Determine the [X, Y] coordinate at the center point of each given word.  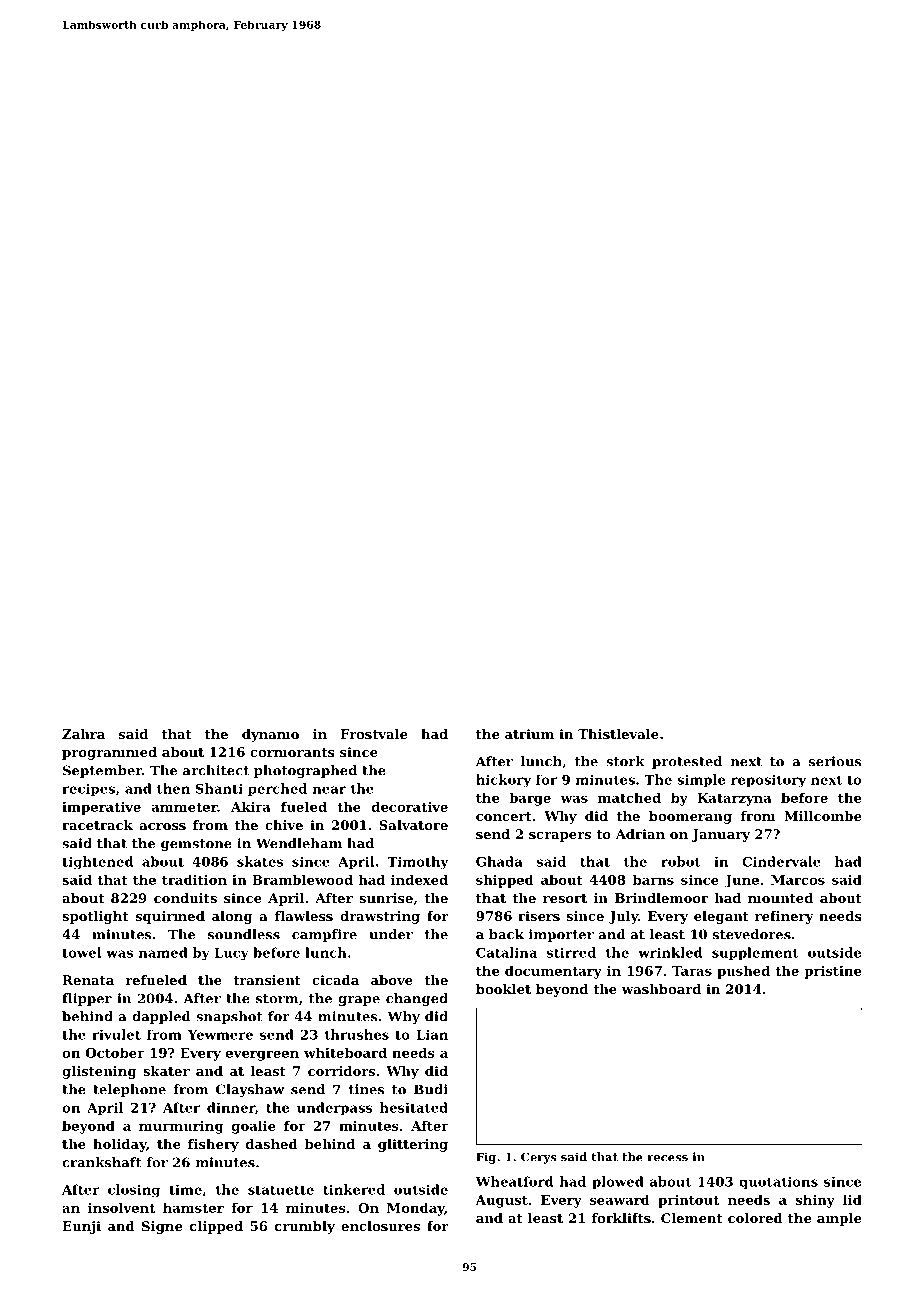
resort [565, 898]
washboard [661, 989]
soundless [244, 934]
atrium [529, 734]
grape [359, 1001]
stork [625, 761]
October [115, 1052]
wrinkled [670, 952]
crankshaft [102, 1162]
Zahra [83, 734]
